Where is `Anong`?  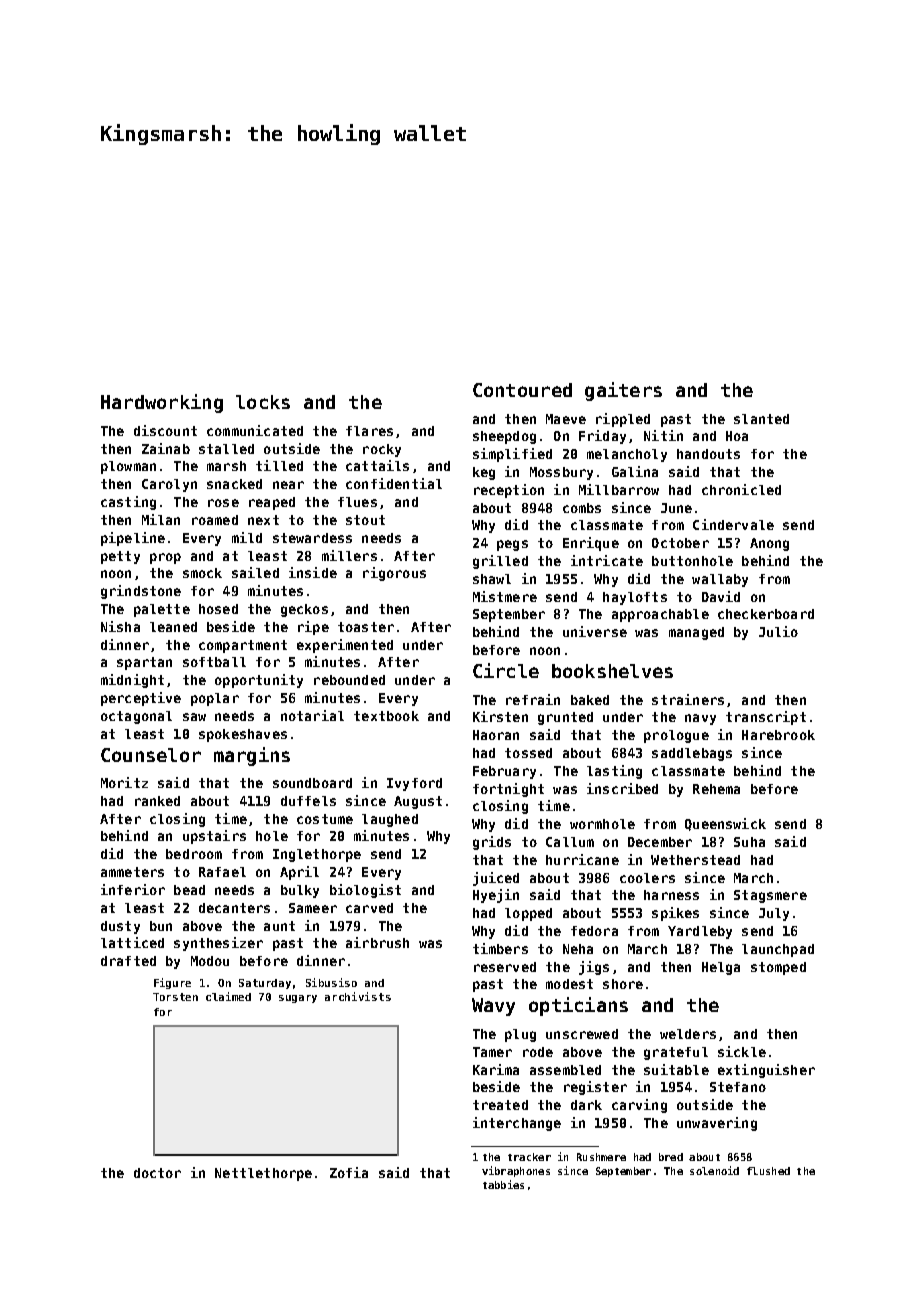
Anong is located at coordinates (769, 544).
